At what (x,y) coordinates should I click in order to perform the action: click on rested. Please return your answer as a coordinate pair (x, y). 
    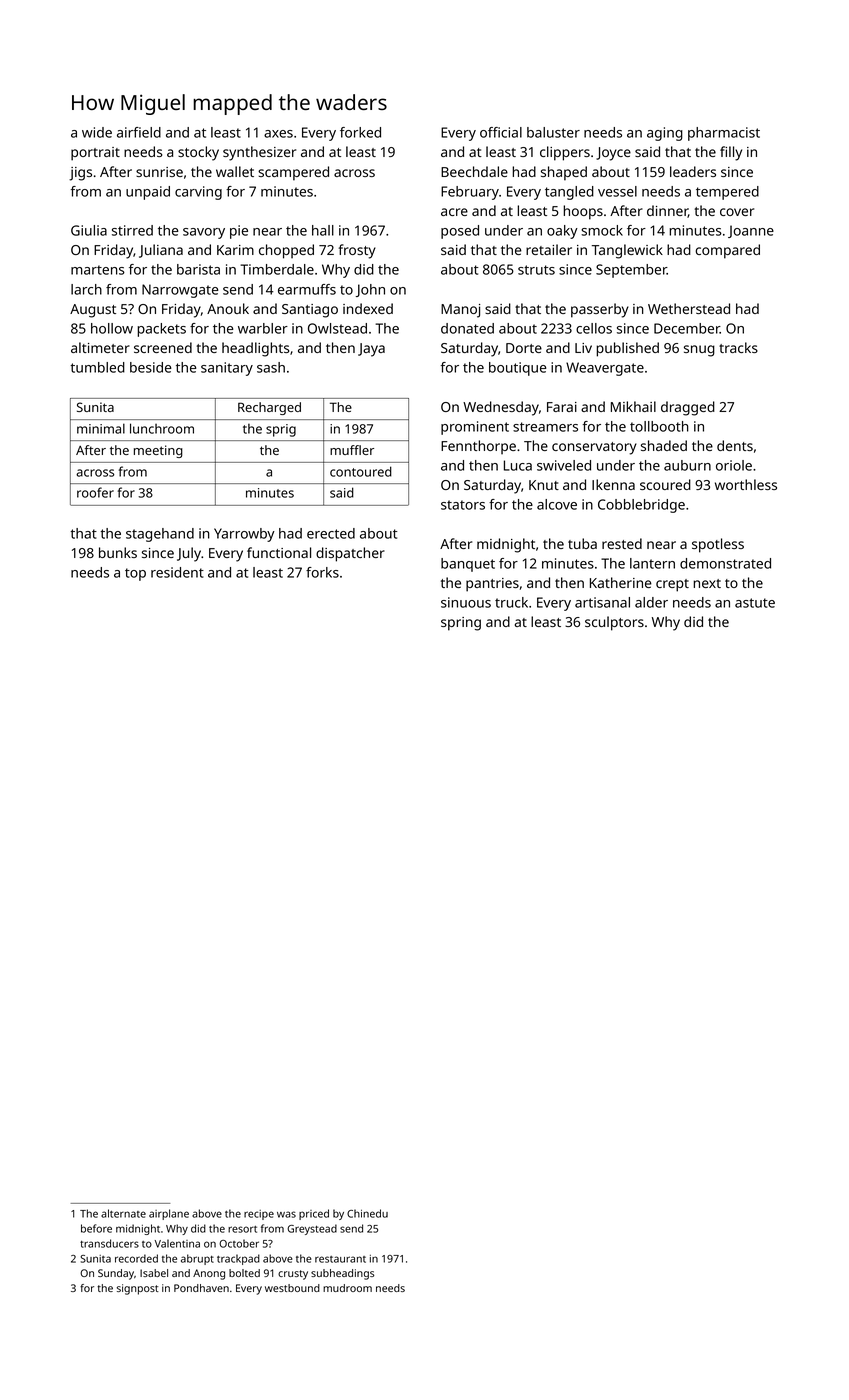
    Looking at the image, I should click on (622, 543).
